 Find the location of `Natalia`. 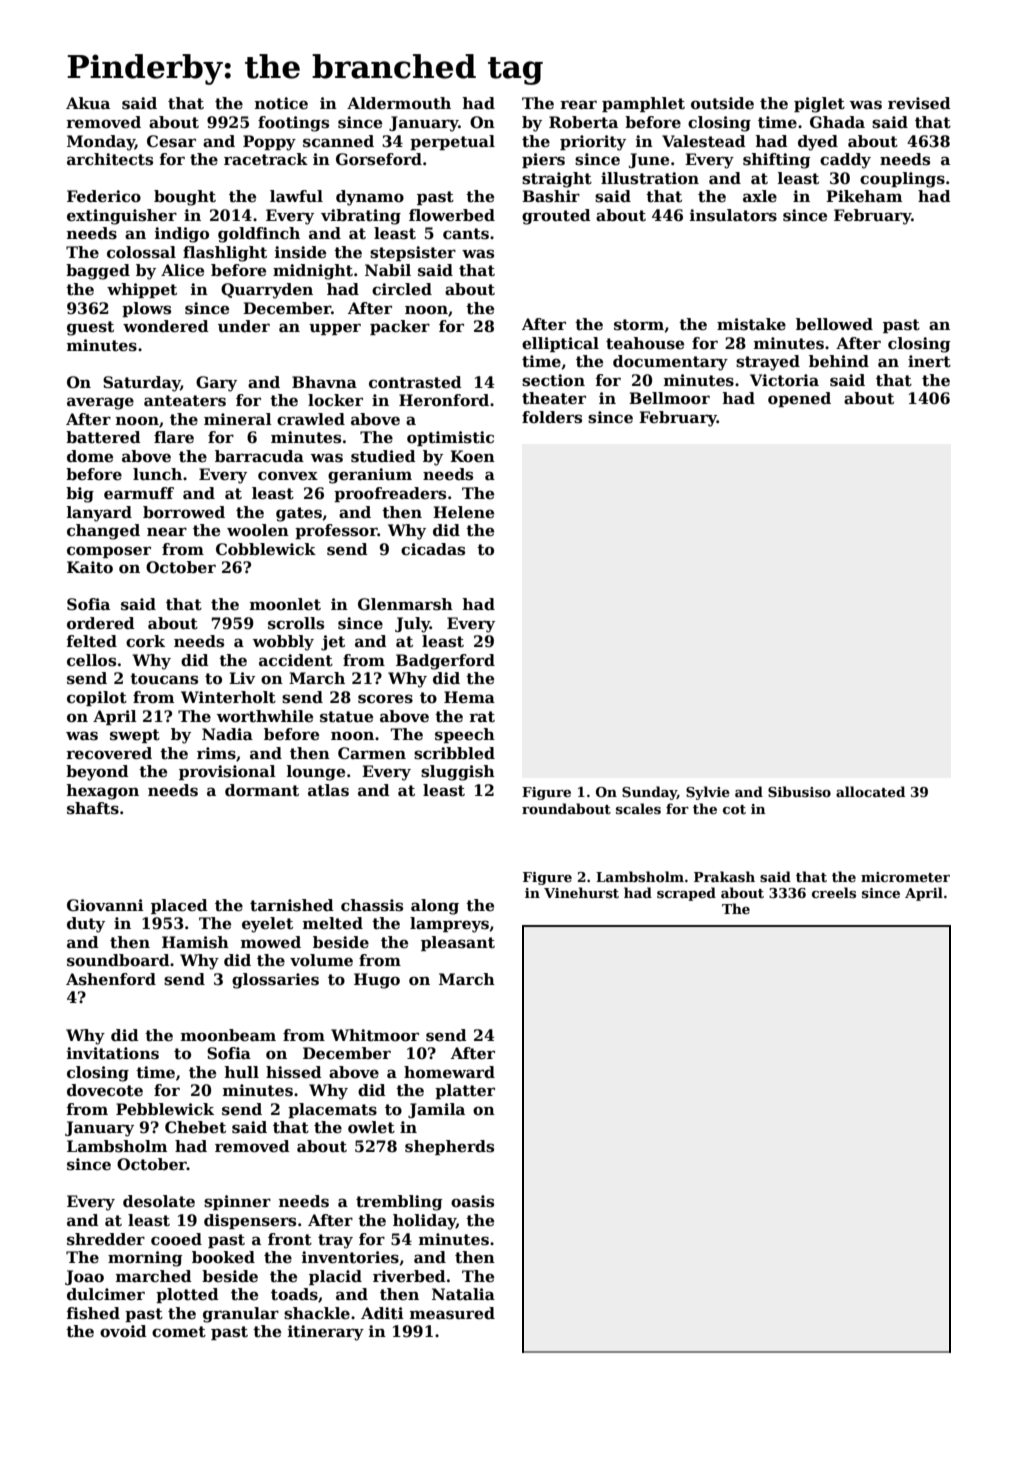

Natalia is located at coordinates (463, 1294).
